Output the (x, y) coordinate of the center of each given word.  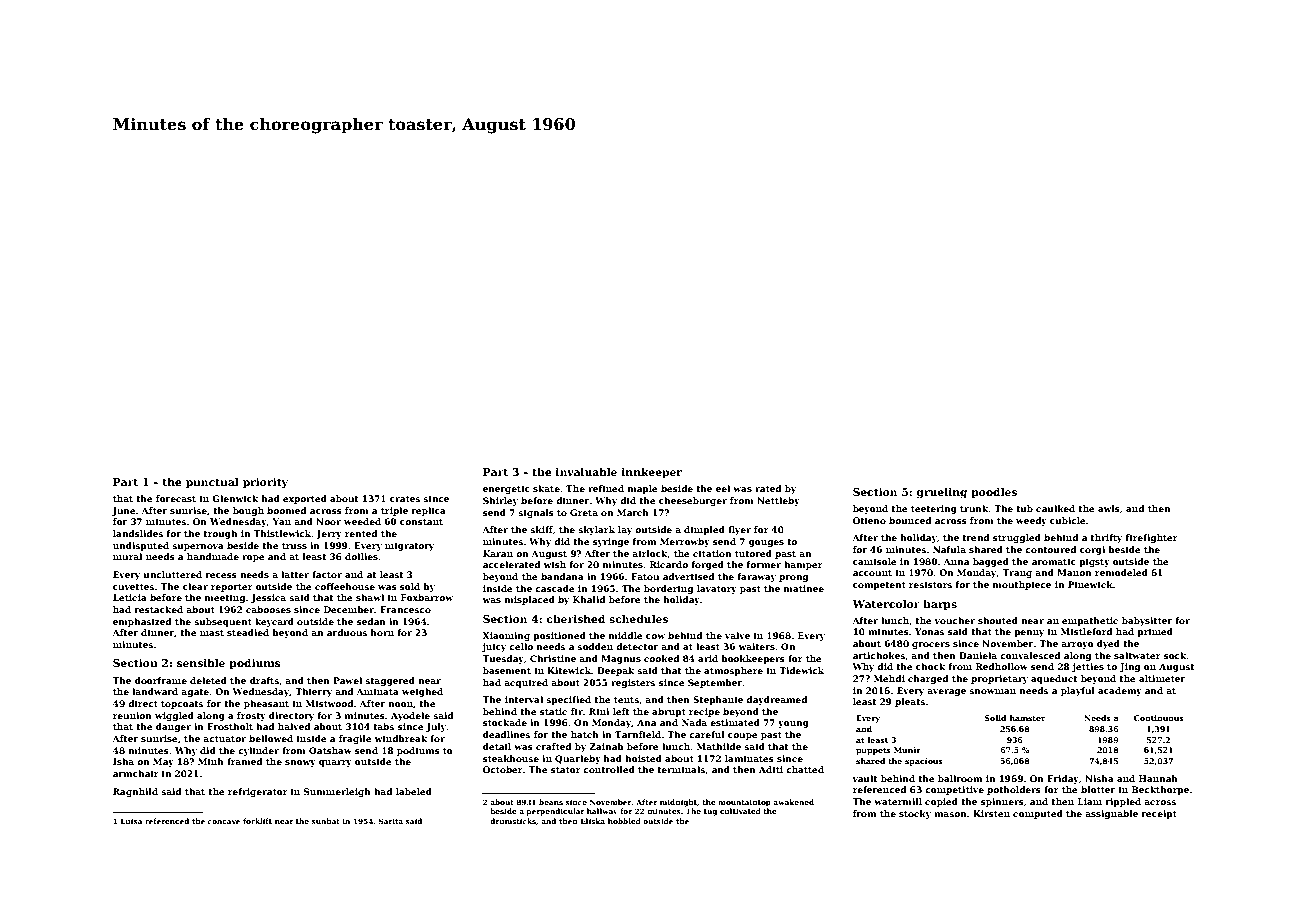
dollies (361, 556)
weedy (1031, 521)
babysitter (1147, 621)
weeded (362, 521)
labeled (414, 791)
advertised (688, 576)
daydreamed (776, 700)
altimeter (1162, 678)
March (633, 512)
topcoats (182, 705)
